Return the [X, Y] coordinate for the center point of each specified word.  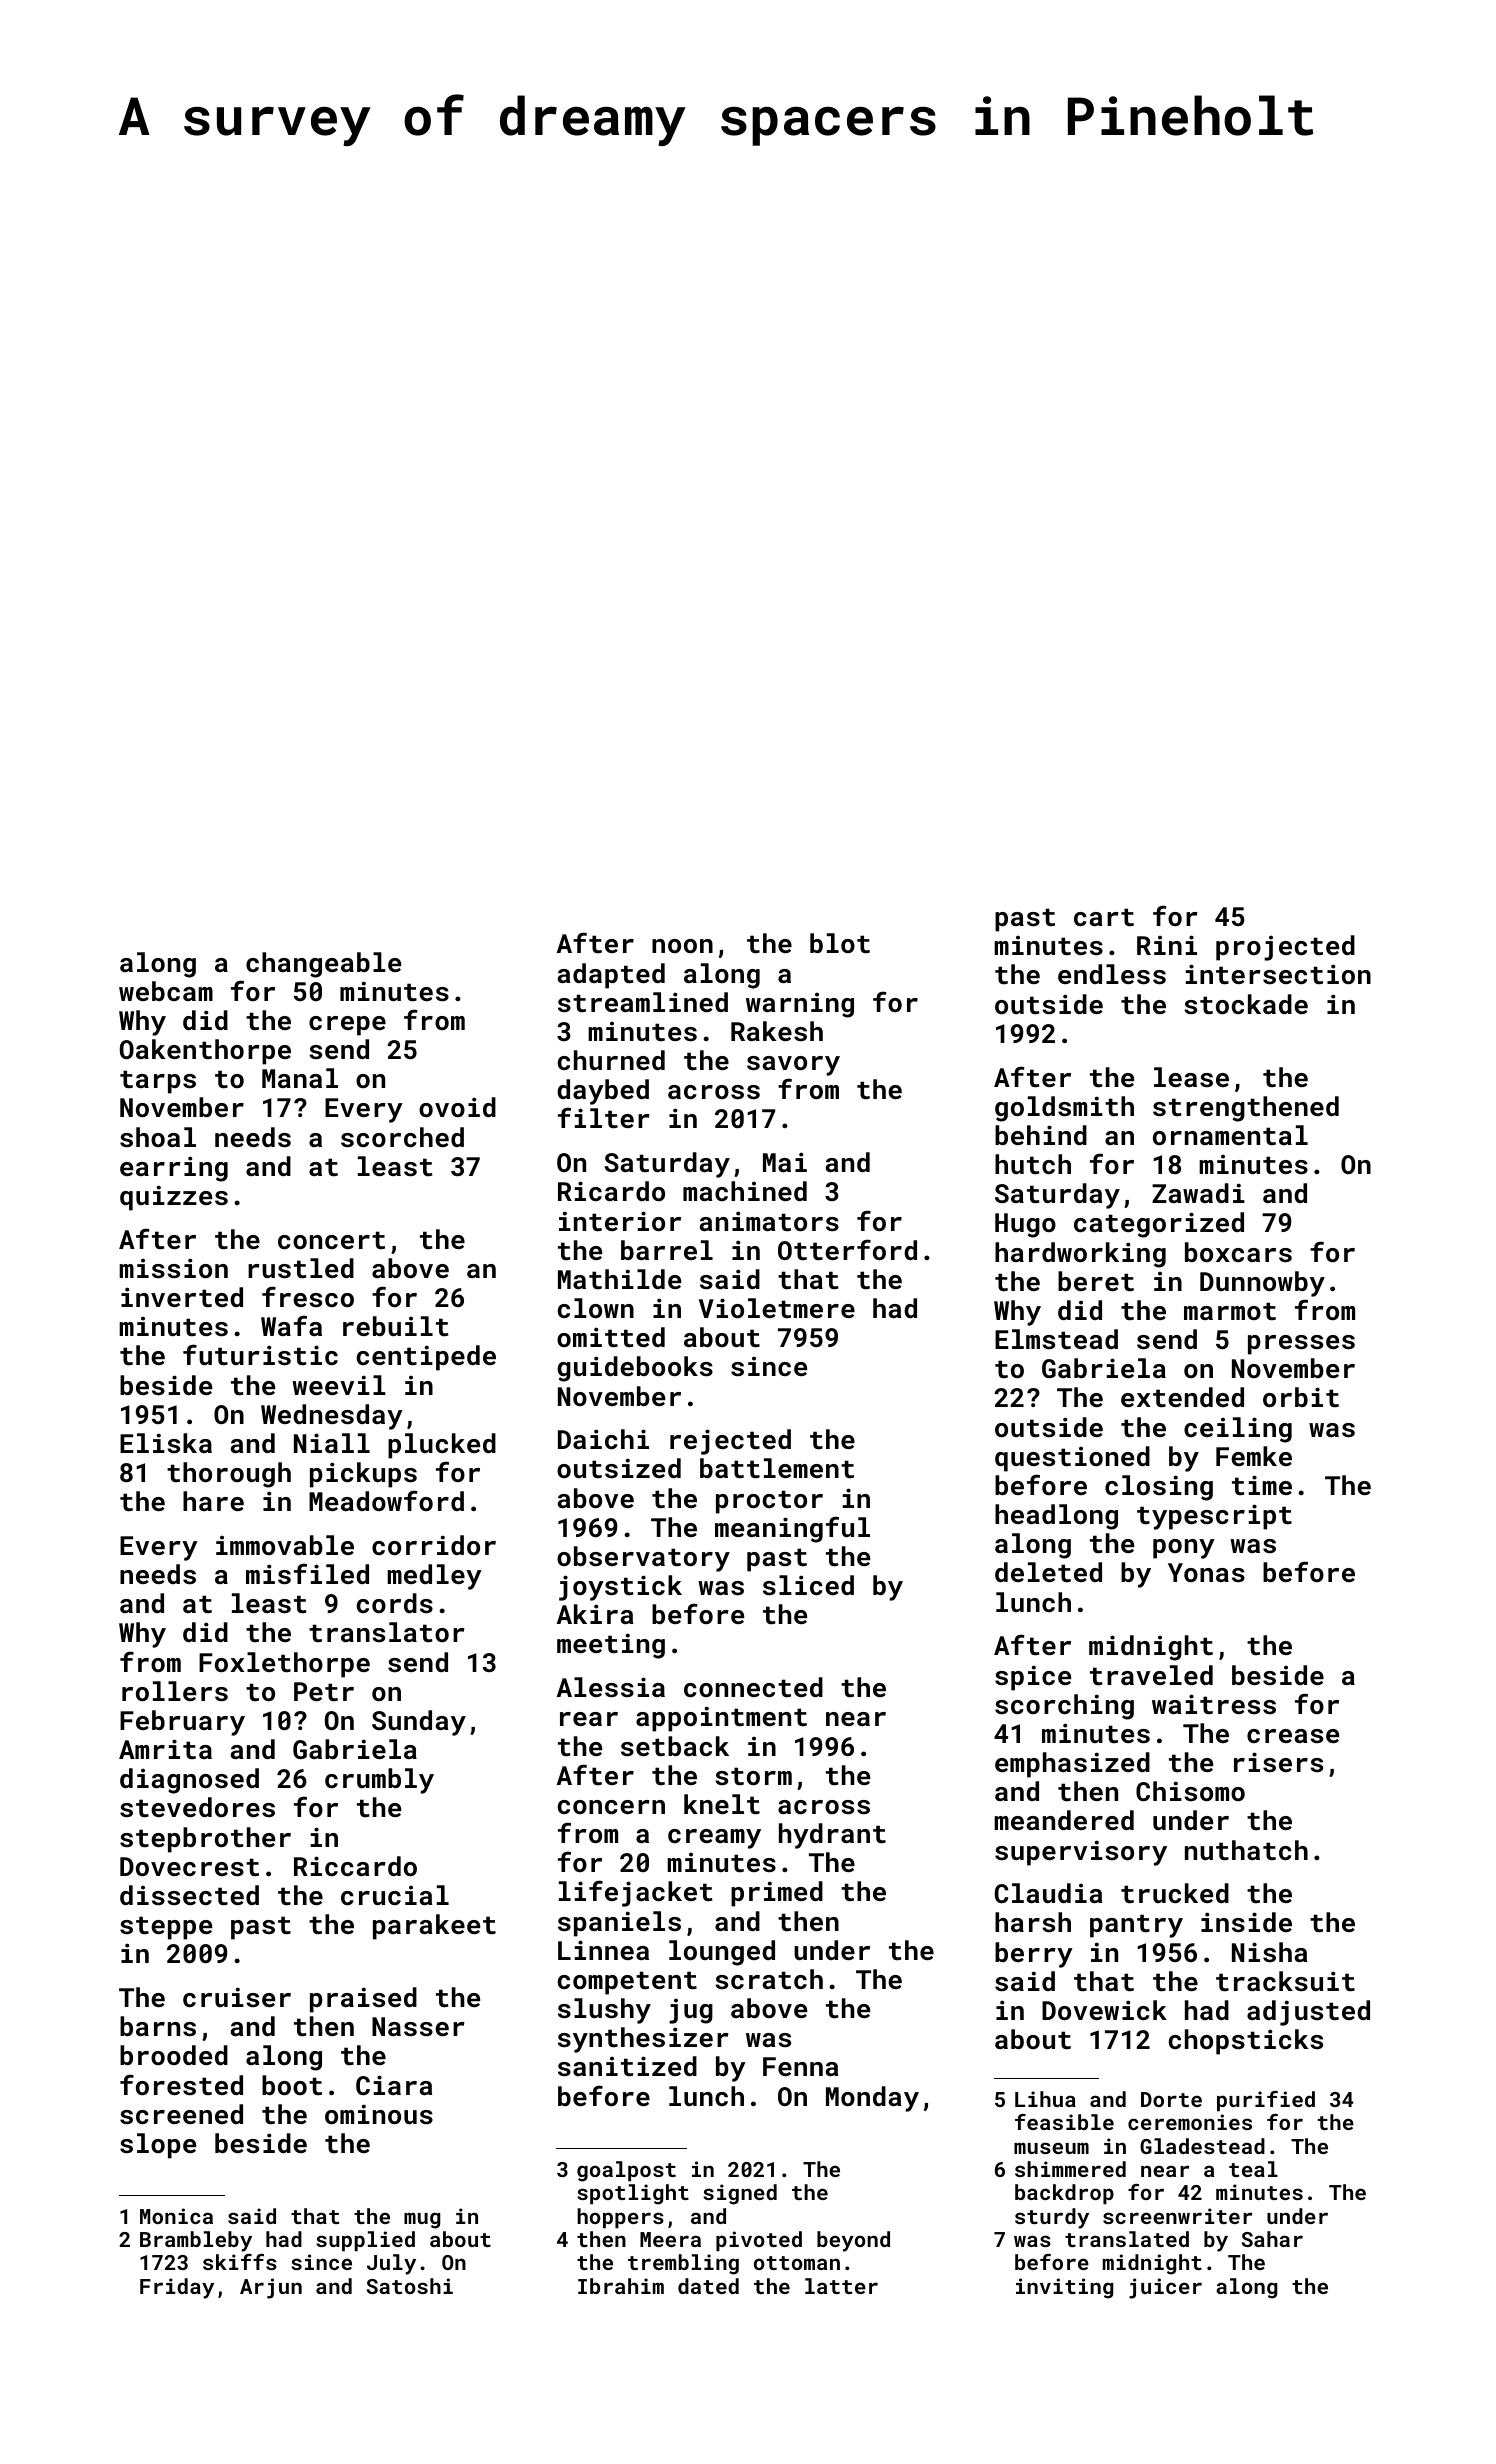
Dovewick [1104, 2010]
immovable [285, 1545]
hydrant [832, 1836]
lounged [722, 1953]
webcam [166, 991]
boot [292, 2085]
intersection [1278, 974]
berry [1034, 1955]
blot [840, 943]
